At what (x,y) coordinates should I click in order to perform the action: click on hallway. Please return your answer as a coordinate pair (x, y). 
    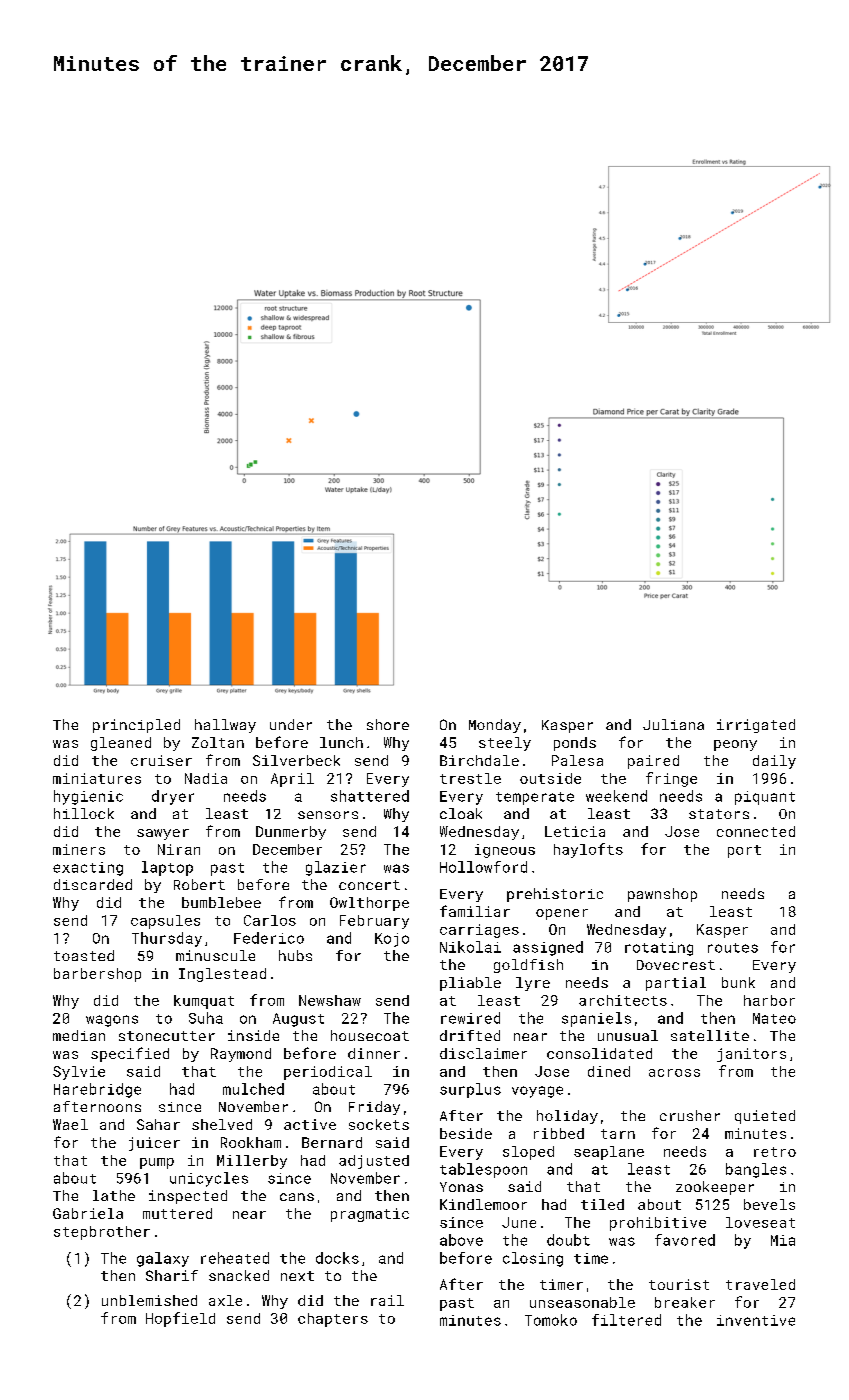
    Looking at the image, I should click on (225, 726).
